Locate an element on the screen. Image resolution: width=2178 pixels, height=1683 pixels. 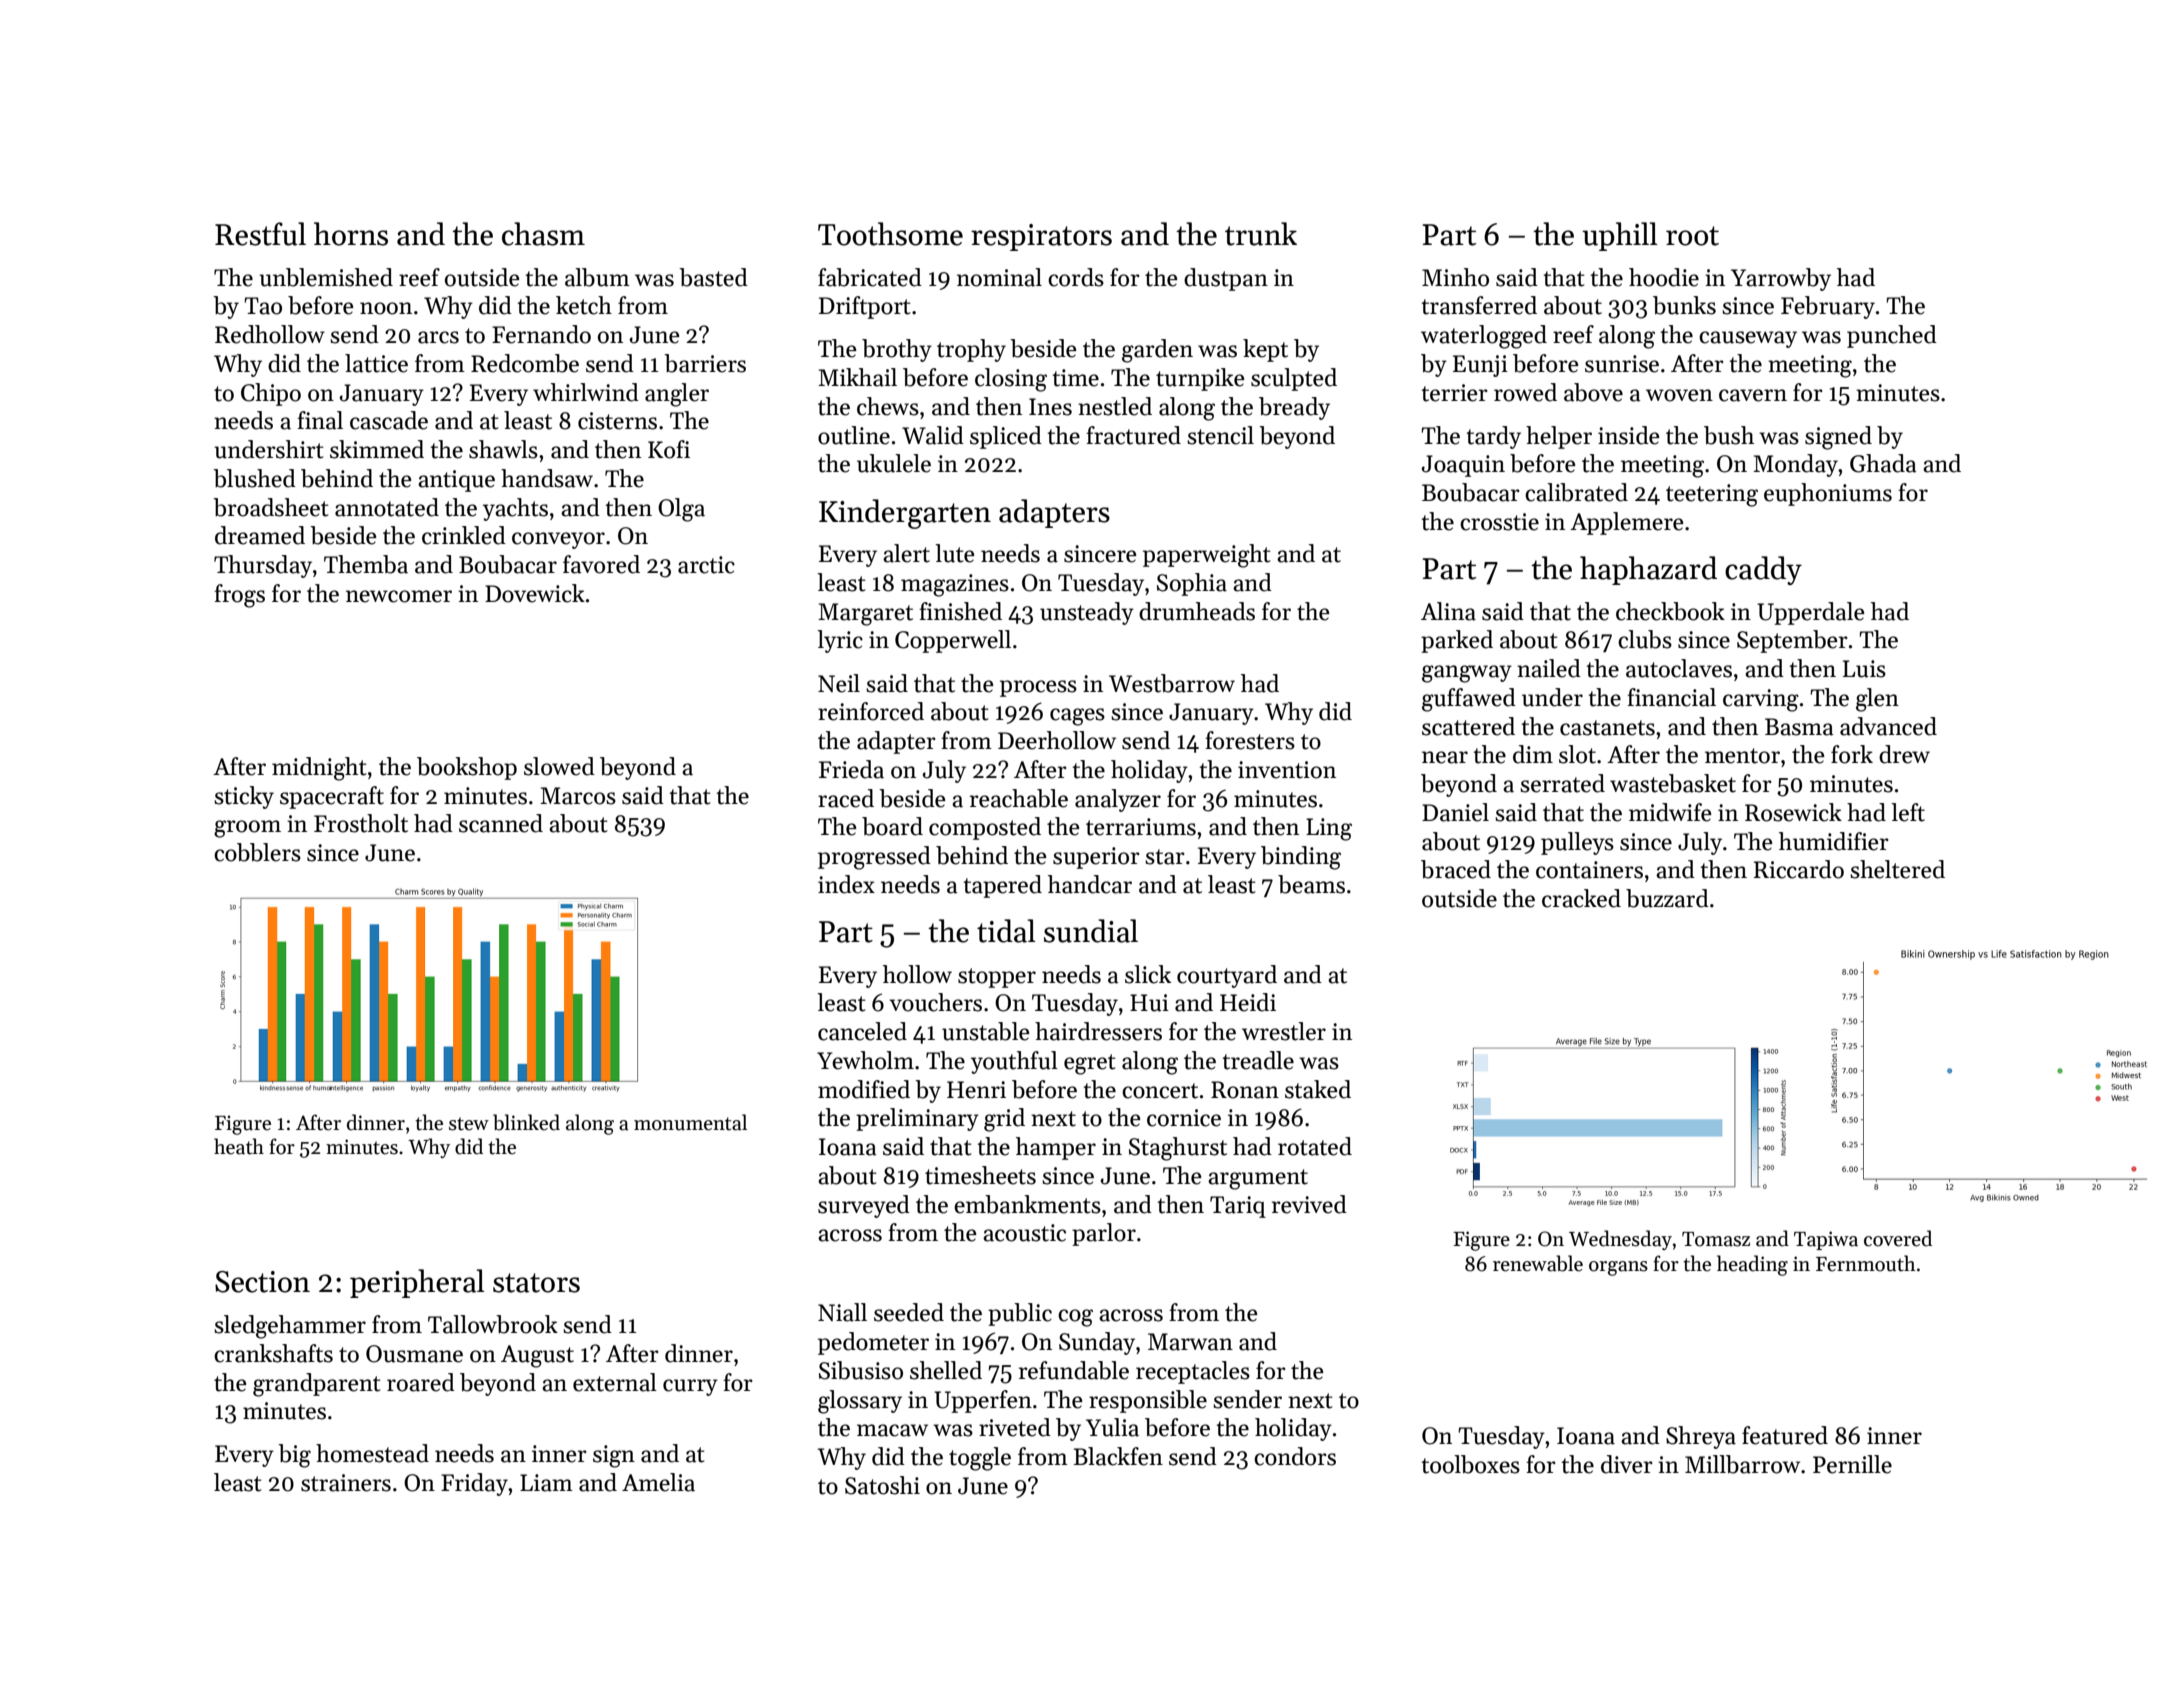
sledgehammer is located at coordinates (290, 1327).
